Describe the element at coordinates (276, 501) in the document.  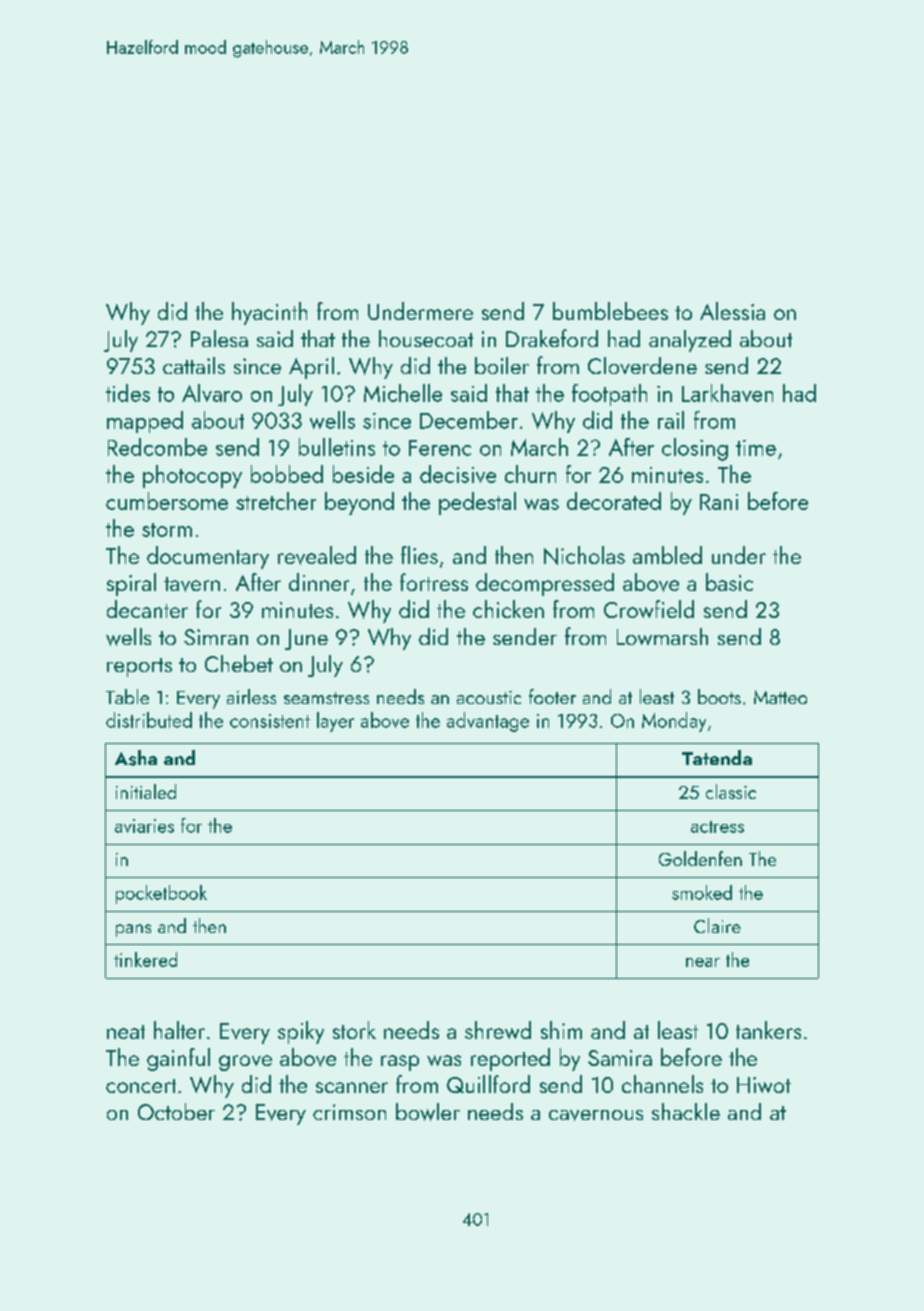
I see `stretcher` at that location.
